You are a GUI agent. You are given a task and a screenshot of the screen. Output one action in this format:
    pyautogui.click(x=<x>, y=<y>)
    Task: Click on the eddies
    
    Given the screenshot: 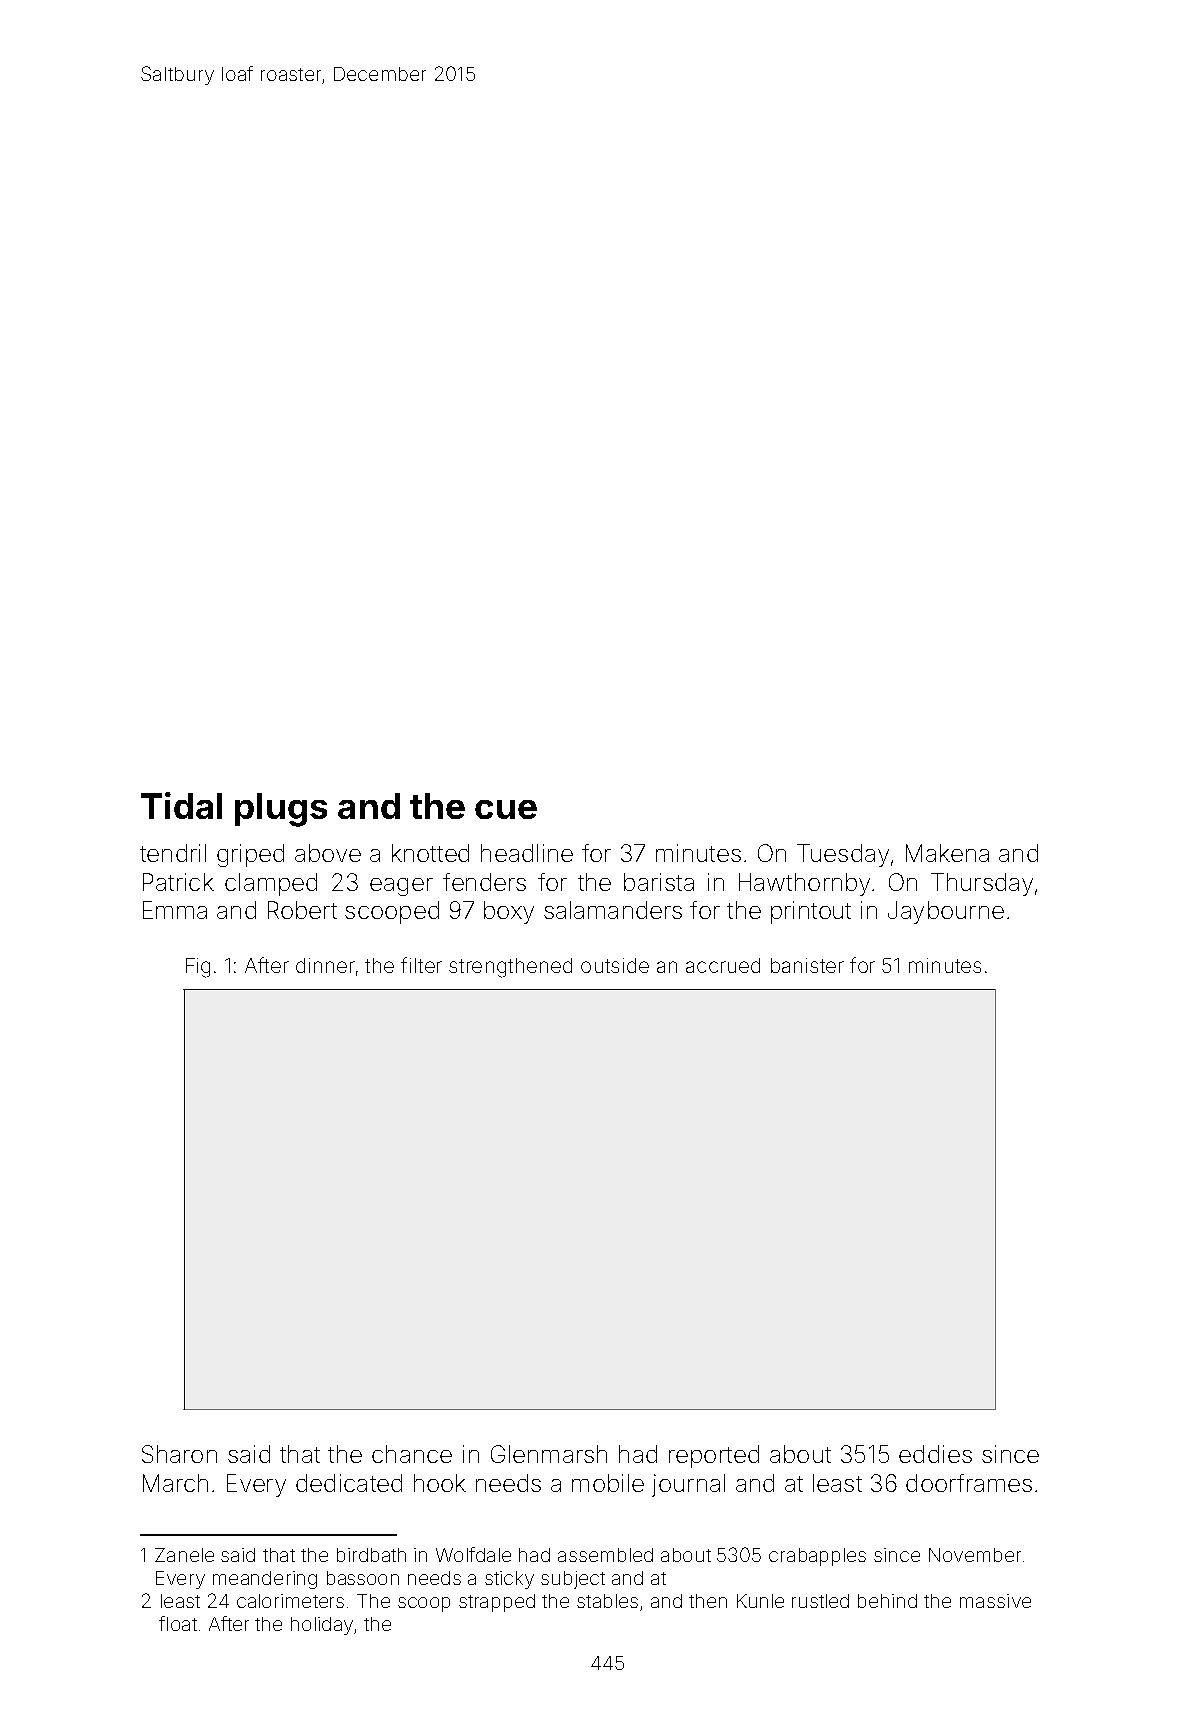 What is the action you would take?
    pyautogui.click(x=935, y=1454)
